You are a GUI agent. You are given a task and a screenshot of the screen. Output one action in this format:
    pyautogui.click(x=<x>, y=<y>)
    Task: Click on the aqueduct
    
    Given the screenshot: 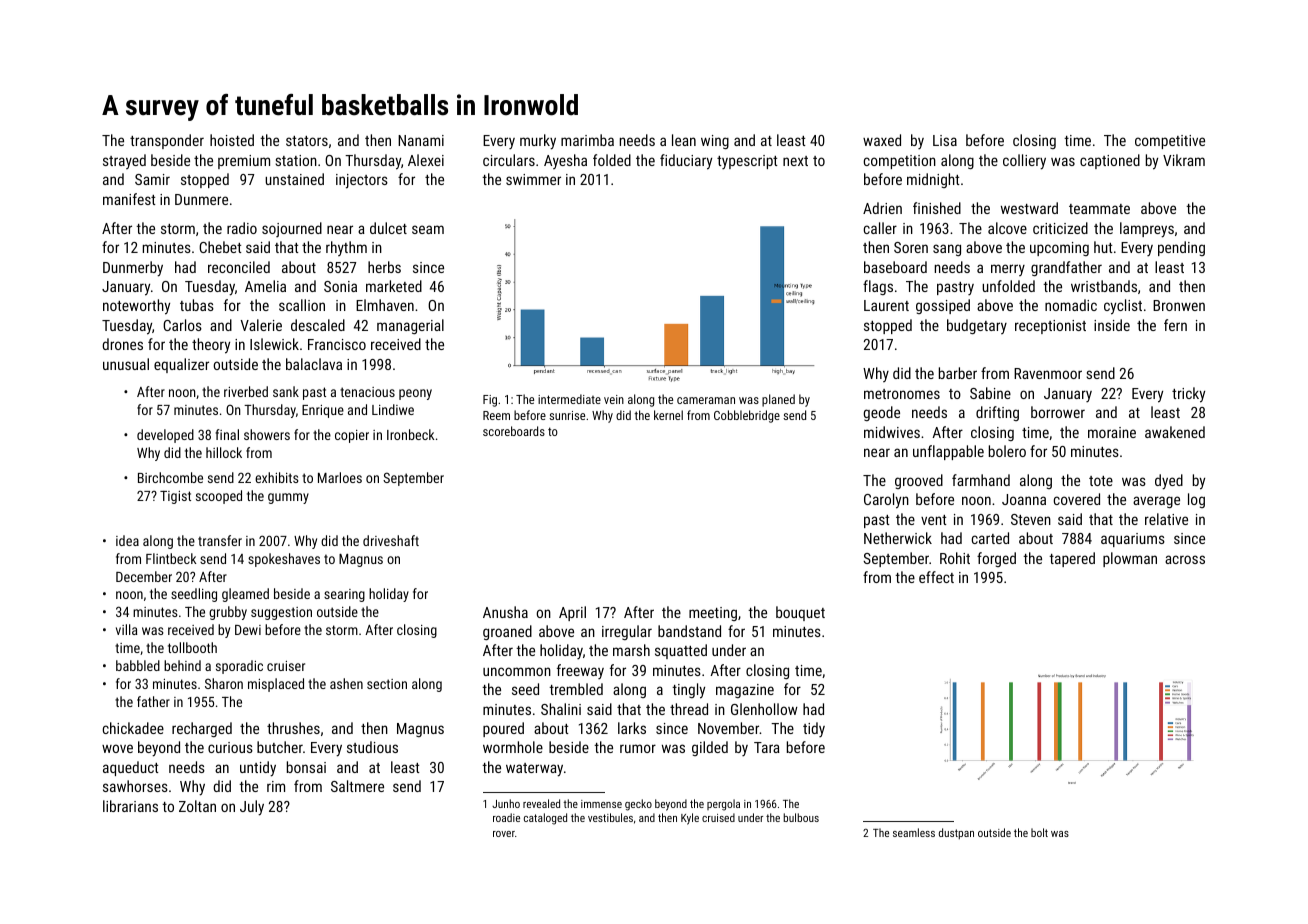 What is the action you would take?
    pyautogui.click(x=131, y=768)
